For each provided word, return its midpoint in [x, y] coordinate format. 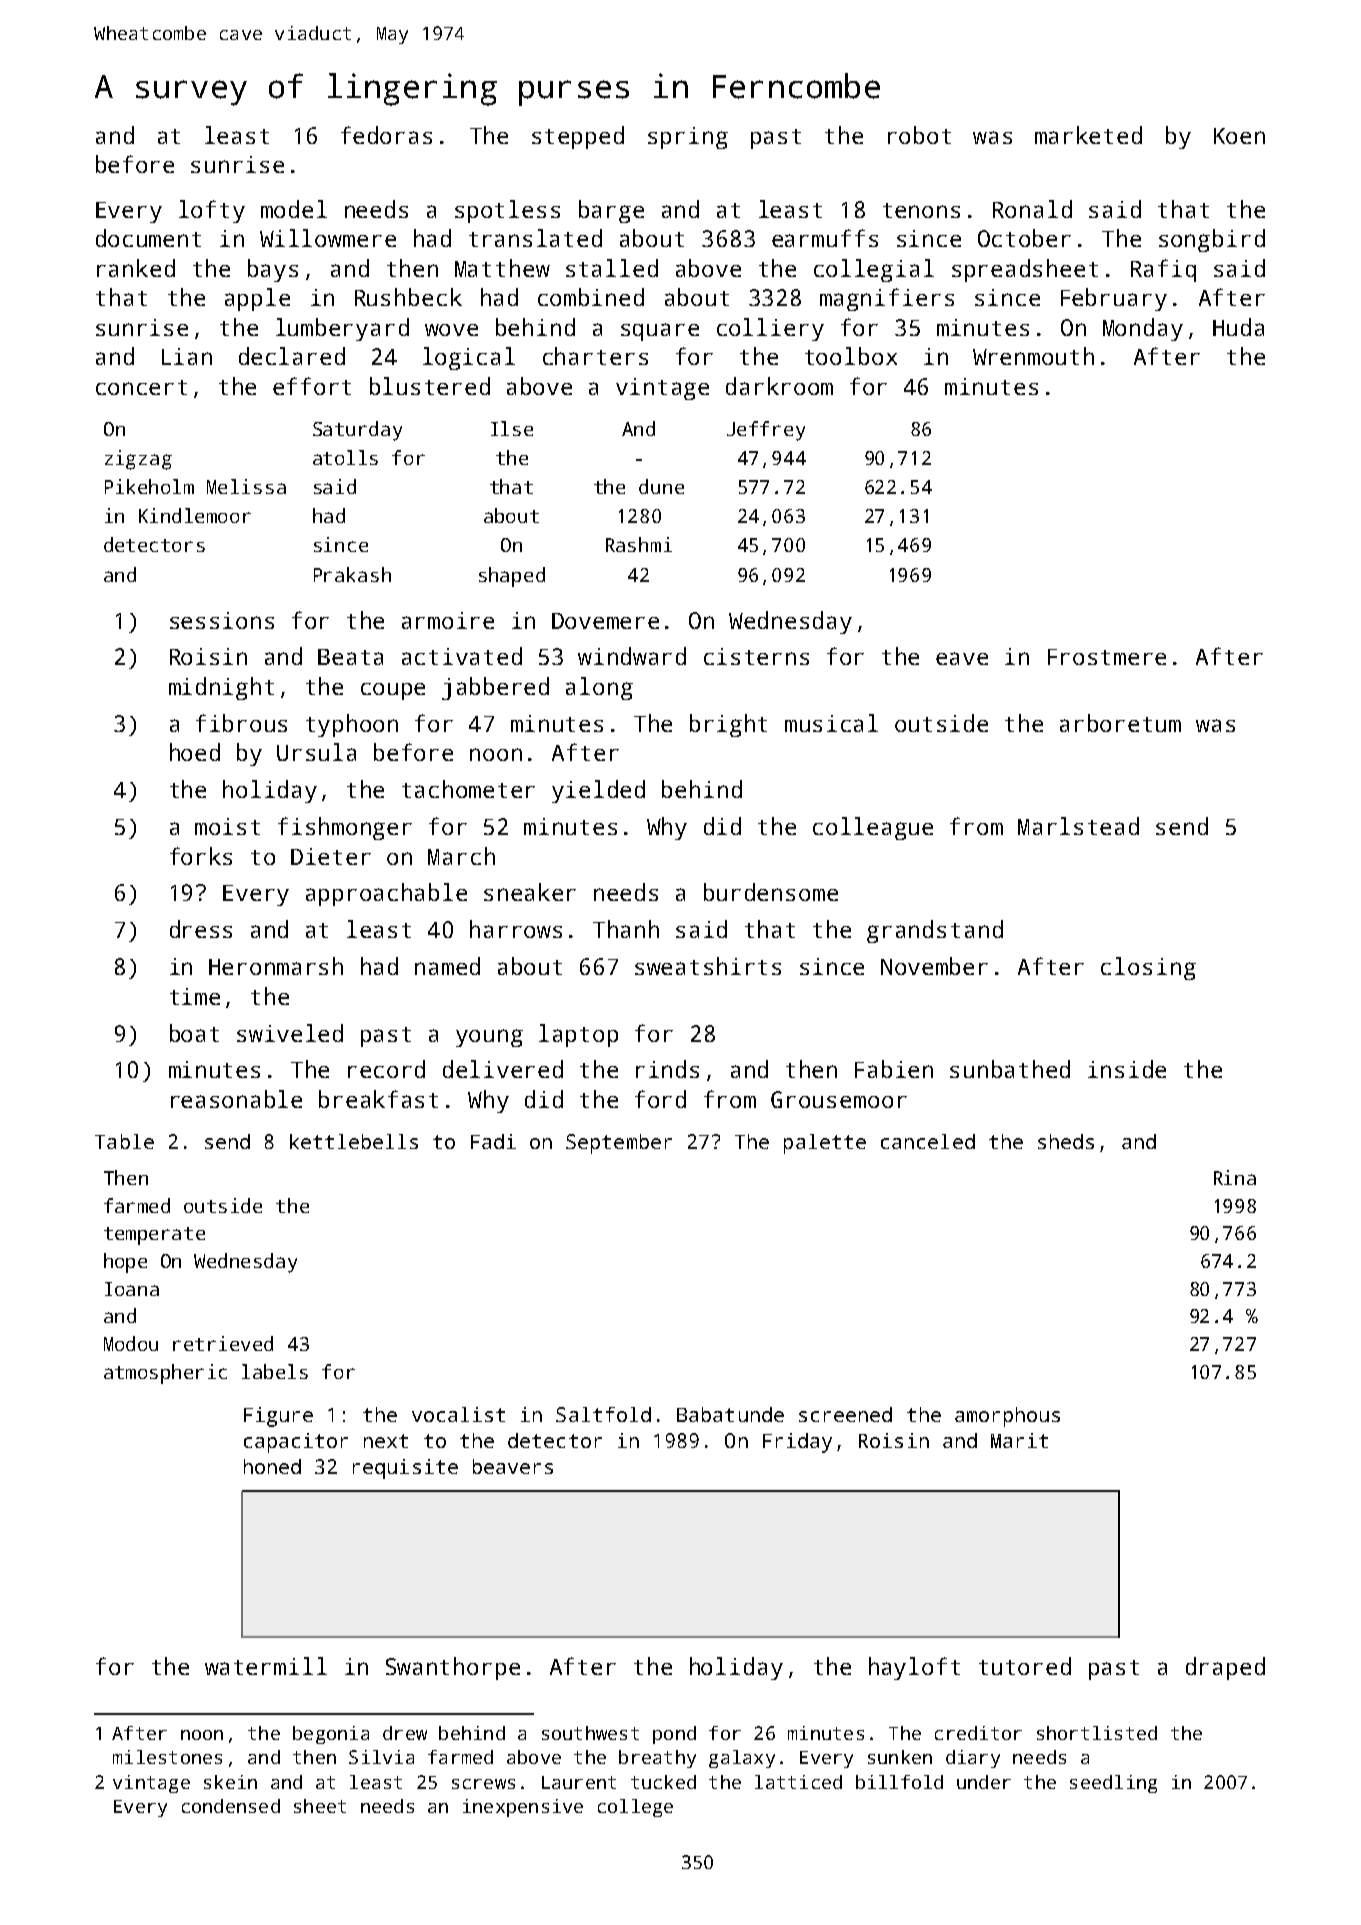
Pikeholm [149, 486]
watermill [266, 1666]
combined [591, 297]
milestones [167, 1757]
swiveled [290, 1033]
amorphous [1007, 1417]
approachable [386, 894]
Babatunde [730, 1414]
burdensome [771, 892]
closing [1148, 968]
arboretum [1120, 723]
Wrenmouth [1033, 356]
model [294, 209]
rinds [667, 1069]
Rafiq [1163, 270]
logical [469, 358]
